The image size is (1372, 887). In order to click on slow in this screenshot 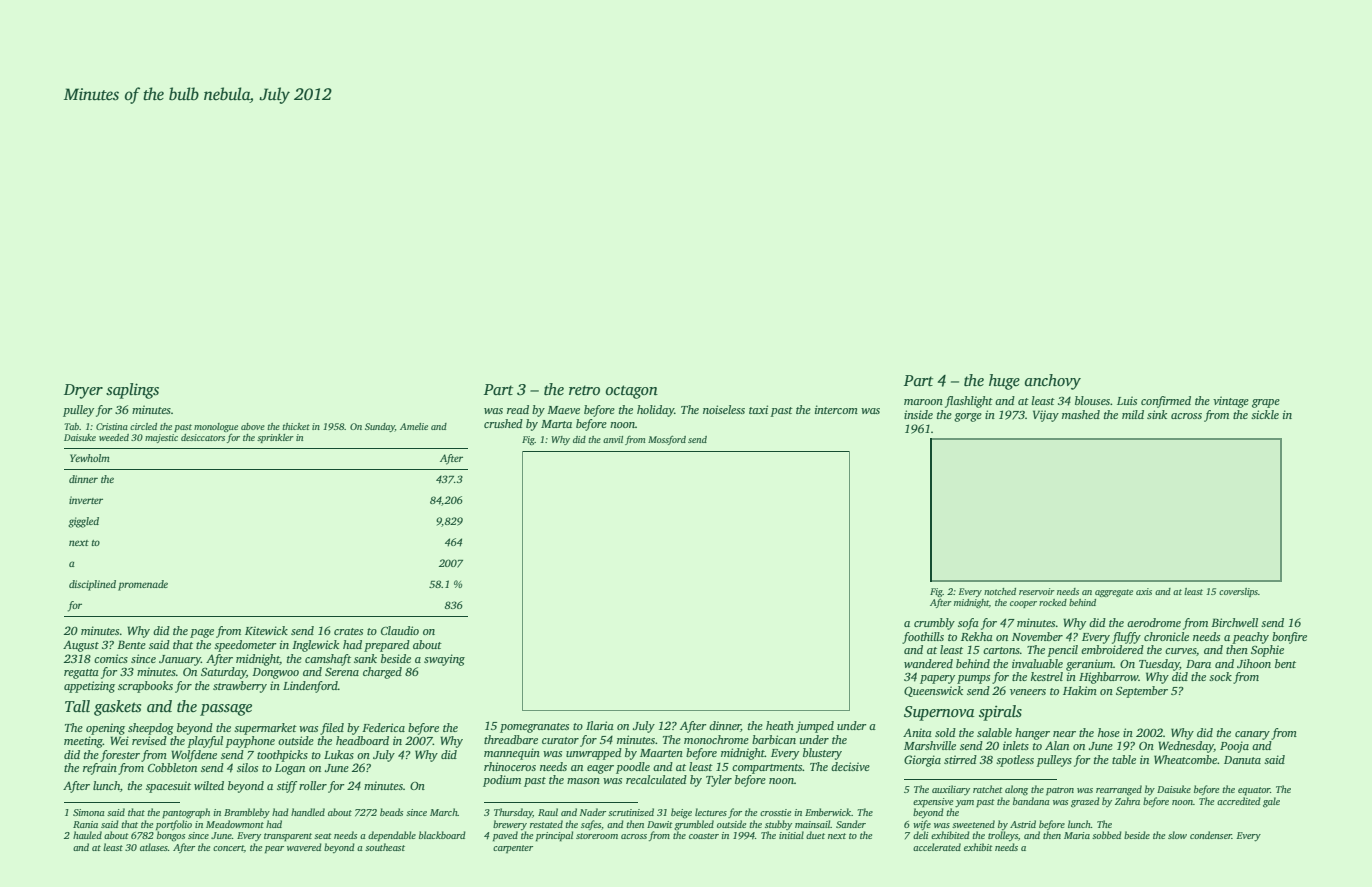, I will do `click(1177, 835)`.
